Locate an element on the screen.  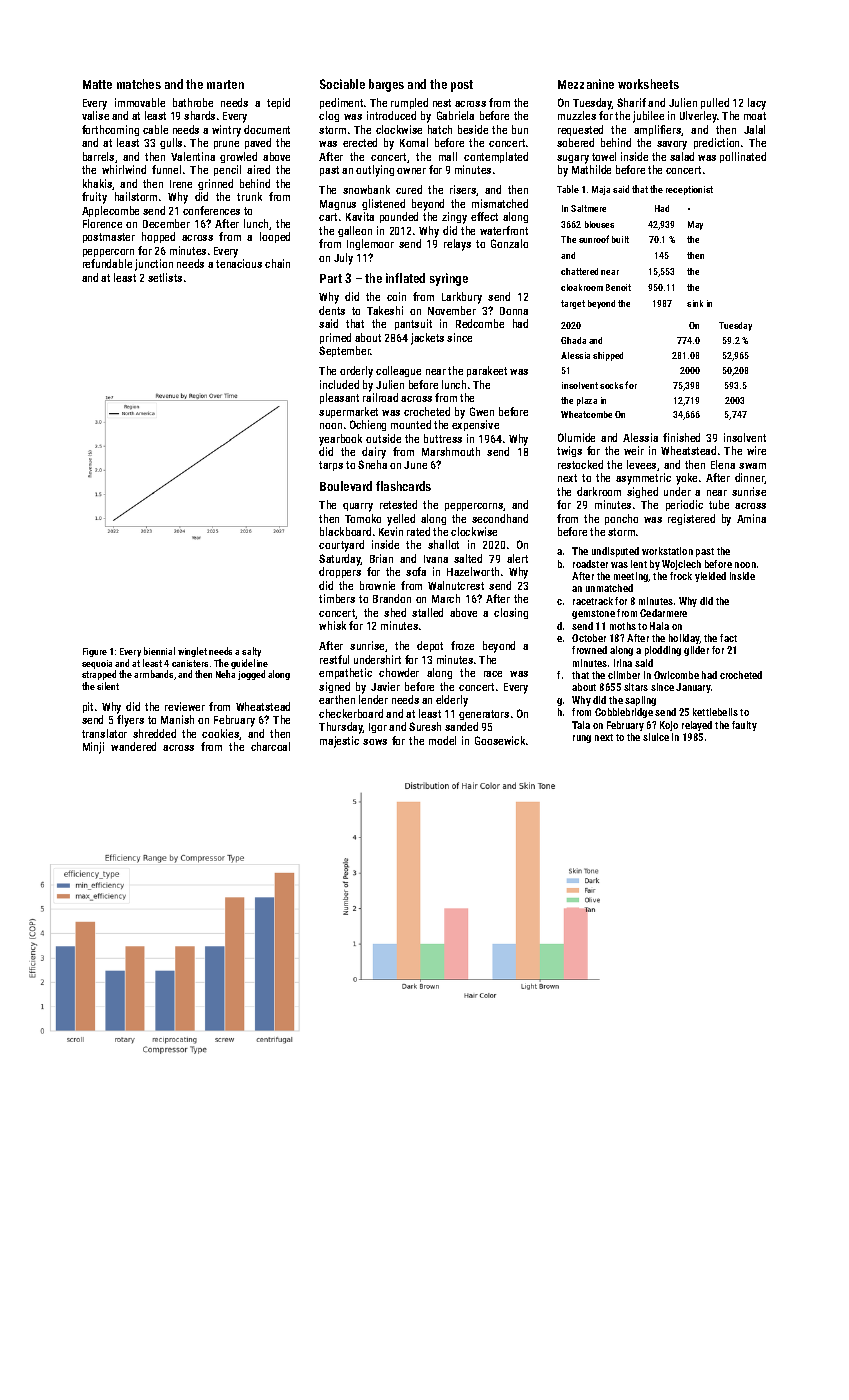
winglet is located at coordinates (192, 652).
